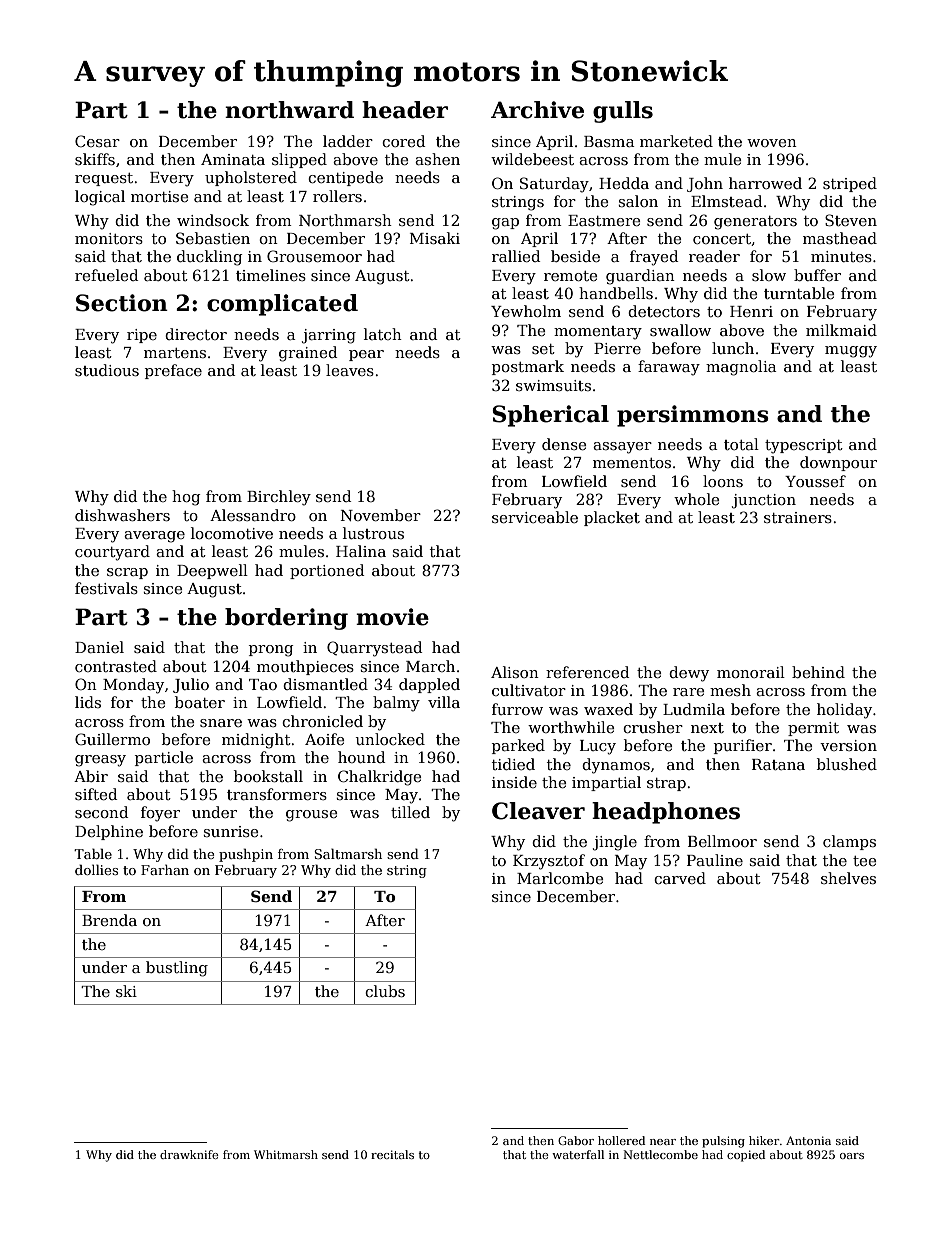  Describe the element at coordinates (289, 110) in the screenshot. I see `northward` at that location.
